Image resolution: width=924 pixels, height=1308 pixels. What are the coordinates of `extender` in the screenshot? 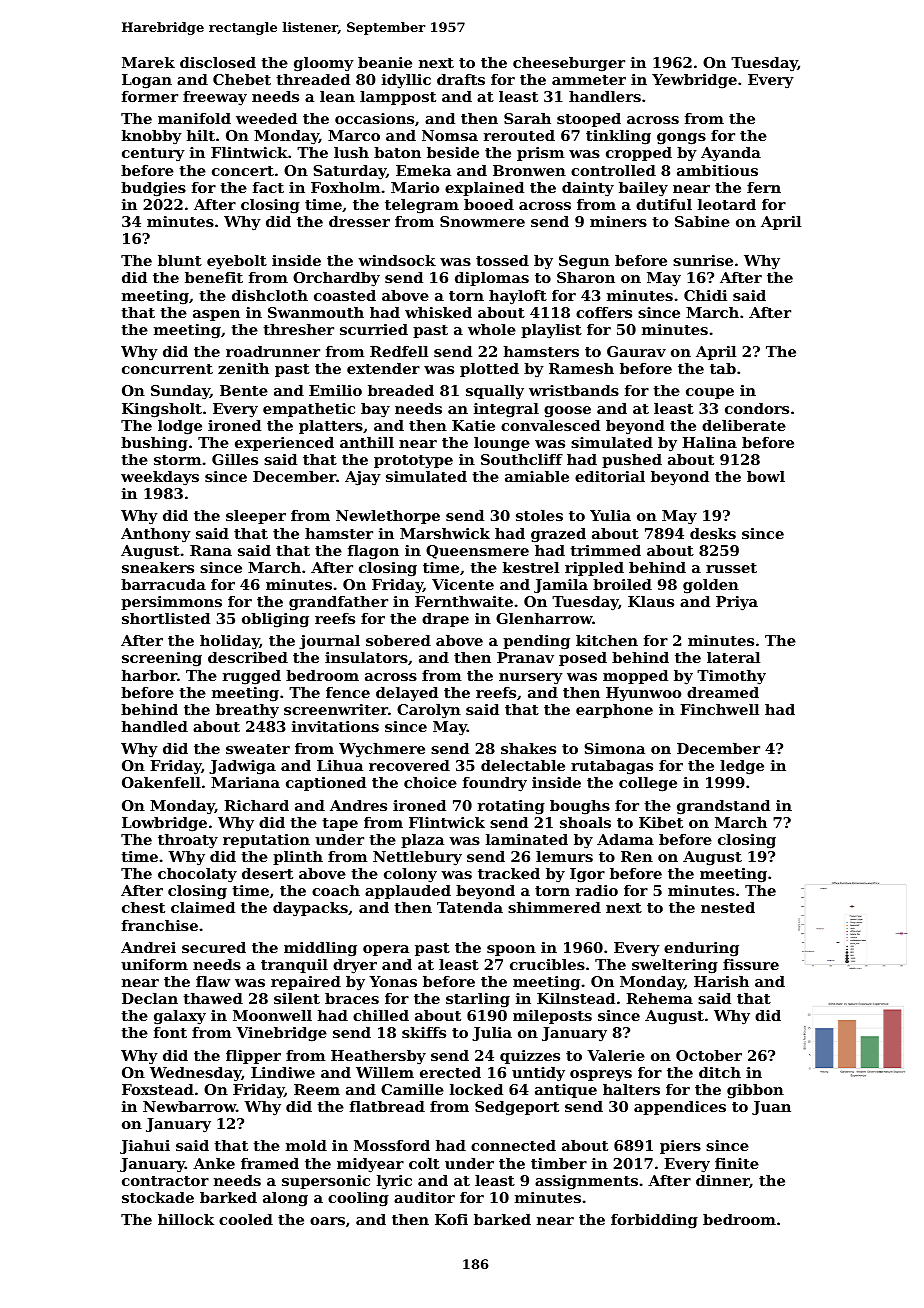 It's located at (383, 368).
